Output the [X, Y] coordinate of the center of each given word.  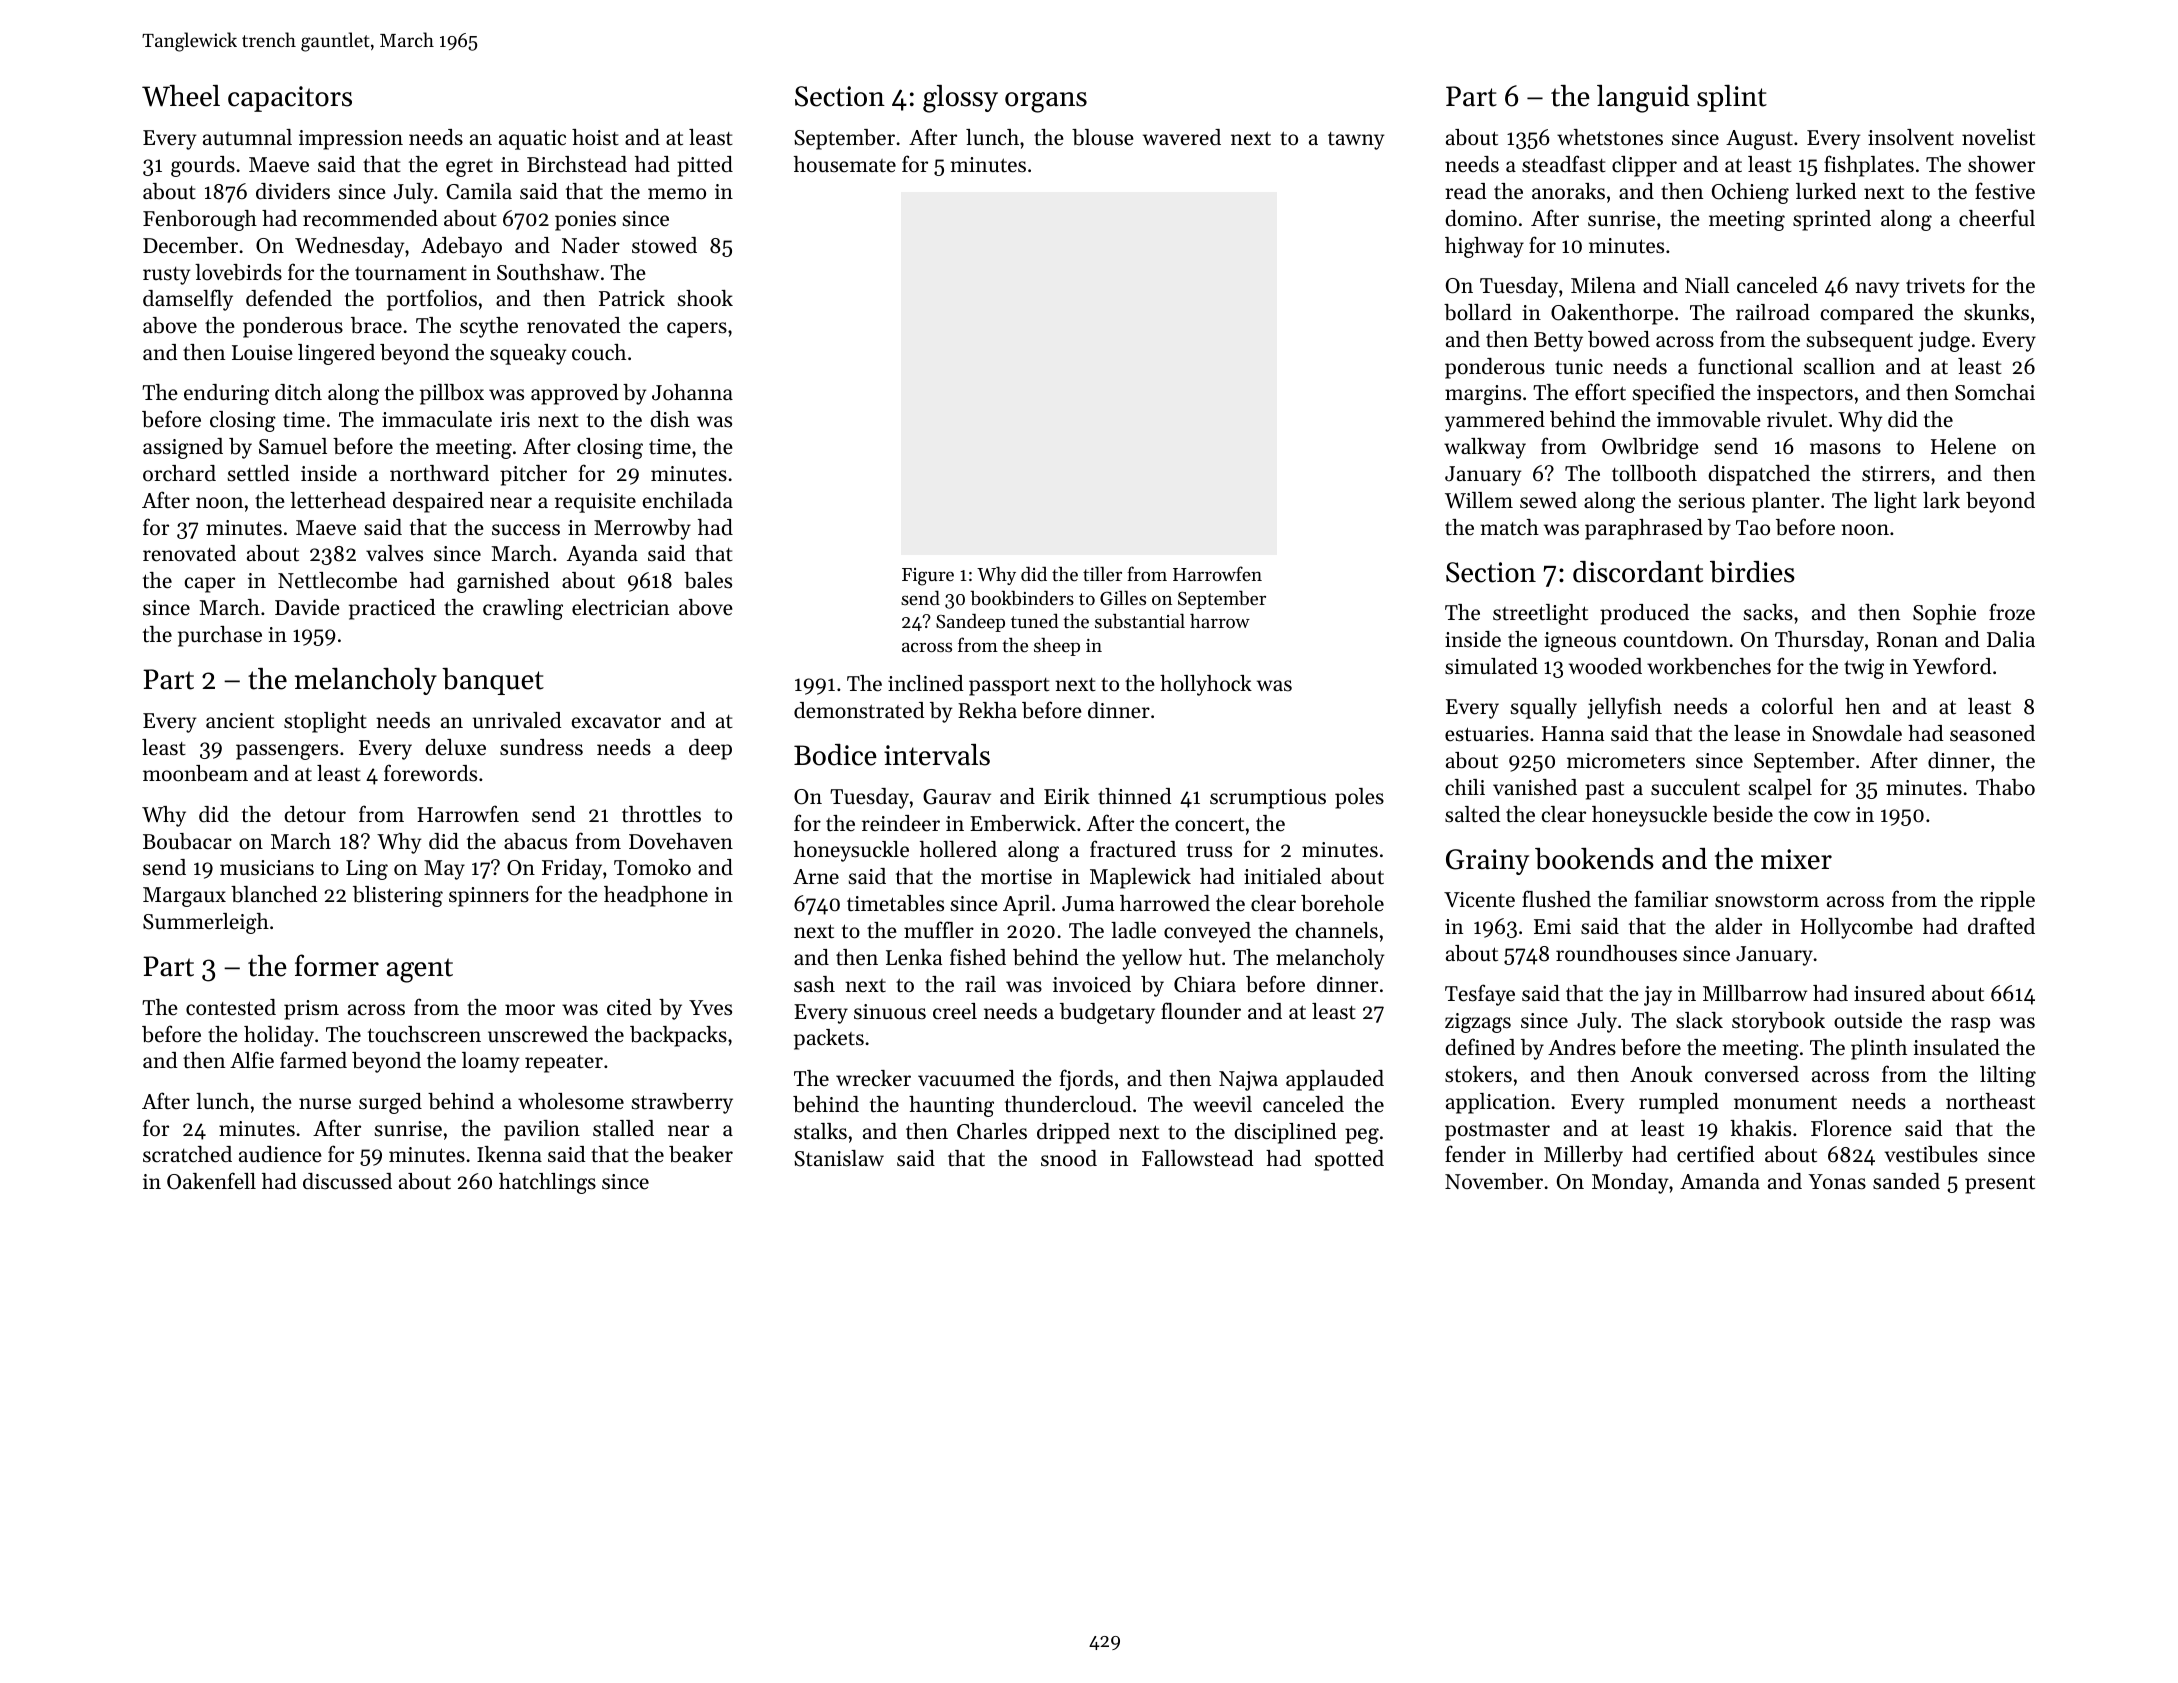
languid [1643, 99]
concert [1209, 824]
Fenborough [200, 220]
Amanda [1720, 1181]
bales [708, 580]
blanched [274, 894]
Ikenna [509, 1154]
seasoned [1992, 733]
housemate [845, 164]
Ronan [1907, 640]
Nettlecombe [337, 580]
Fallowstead [1197, 1158]
